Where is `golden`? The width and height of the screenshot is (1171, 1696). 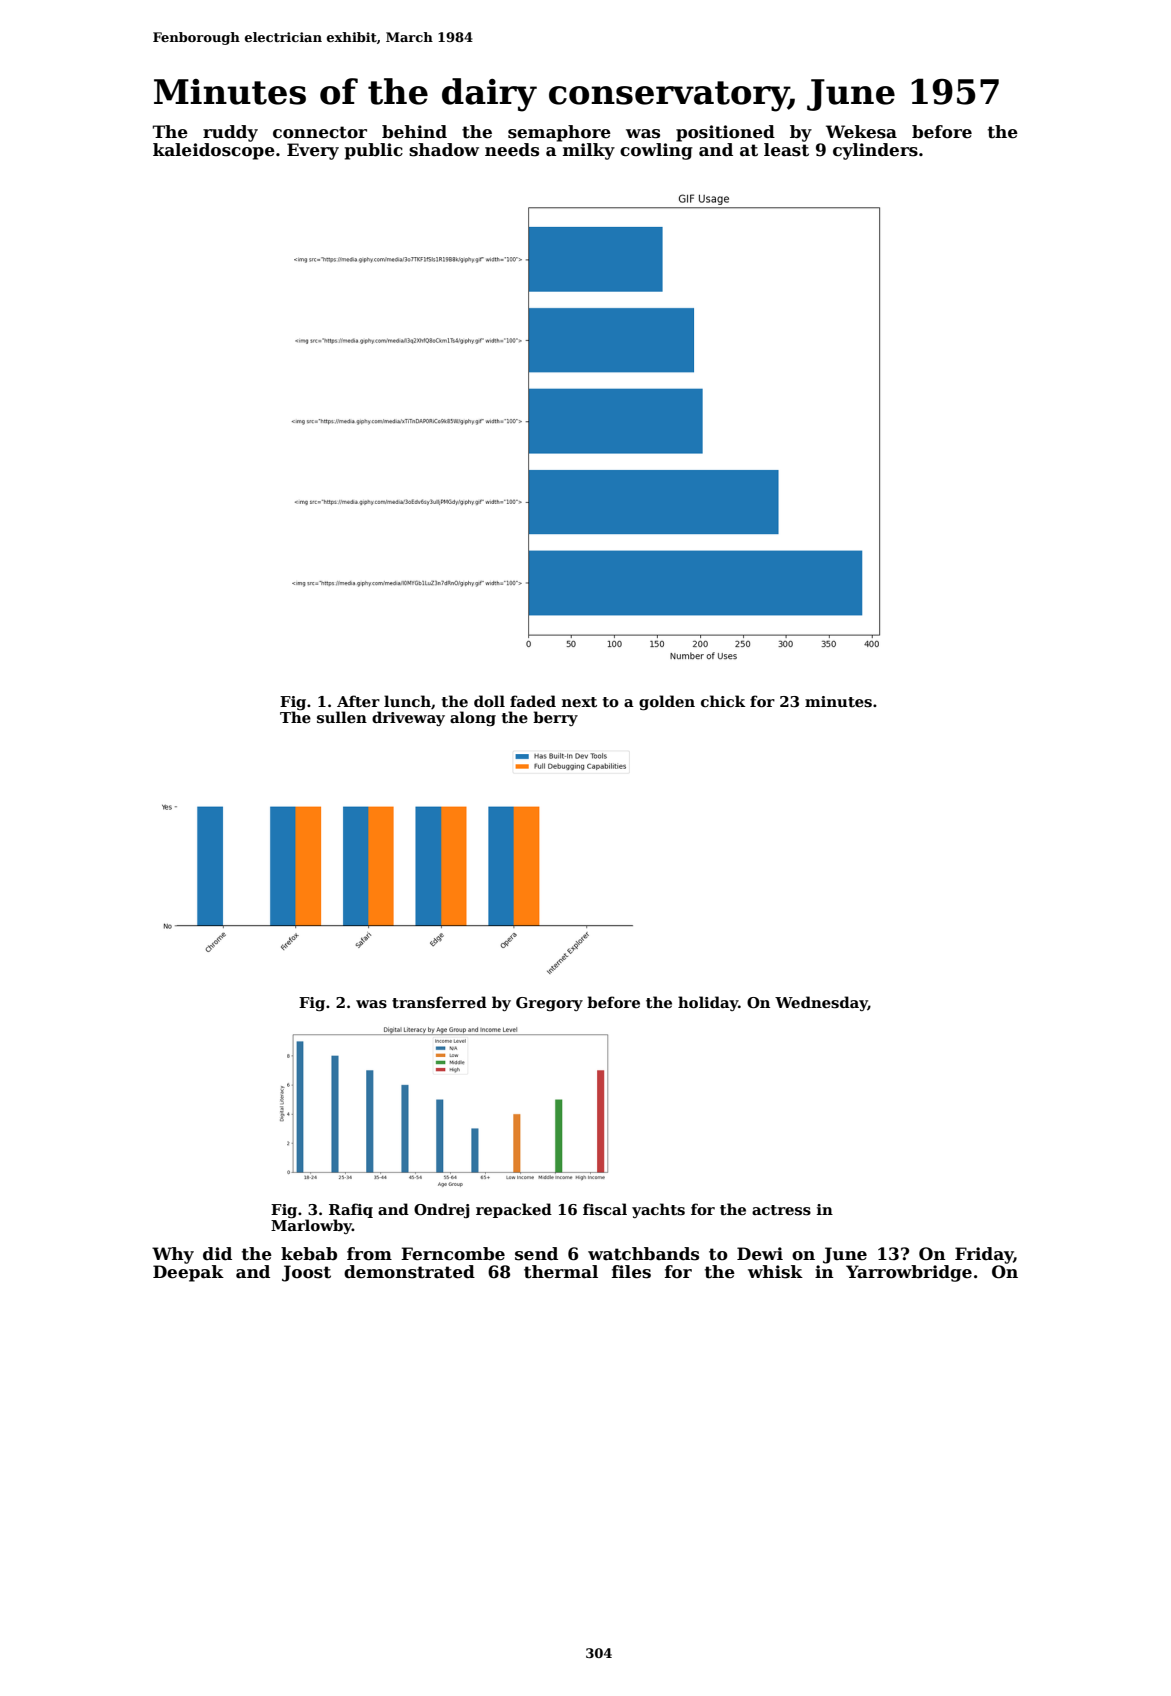
golden is located at coordinates (667, 702).
